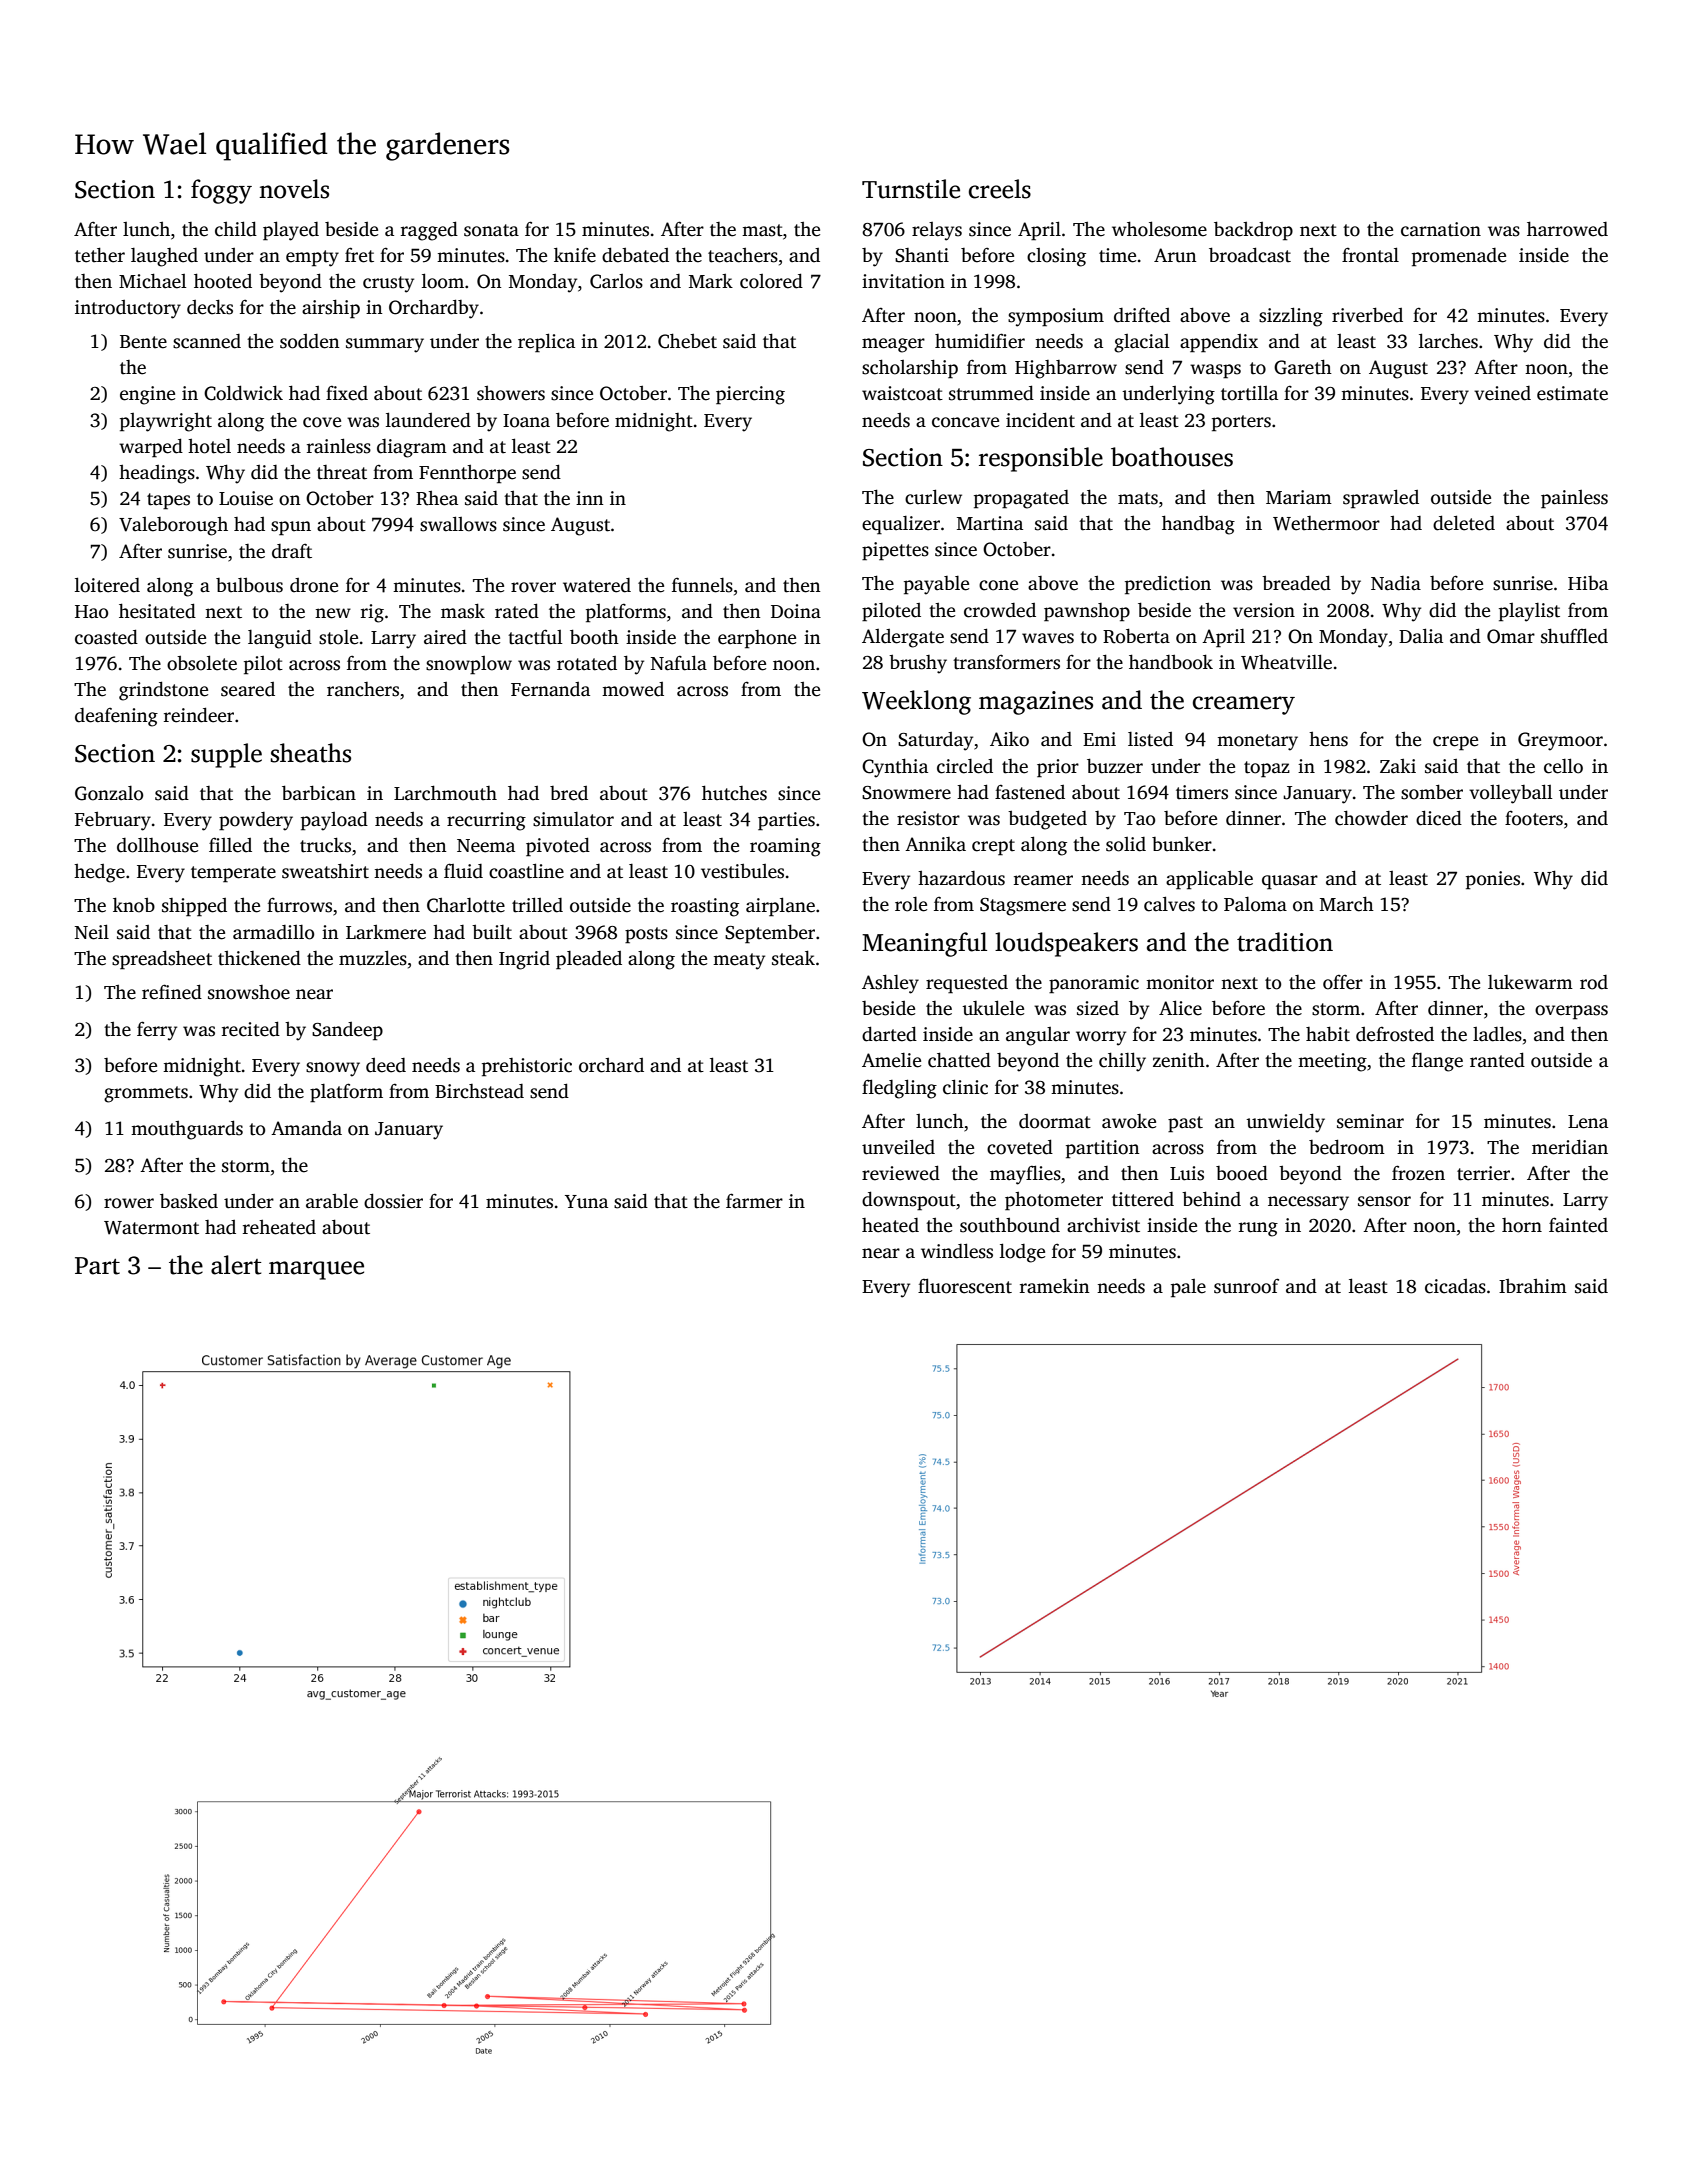 The height and width of the screenshot is (2178, 1683). What do you see at coordinates (1533, 1286) in the screenshot?
I see `Ibrahim` at bounding box center [1533, 1286].
